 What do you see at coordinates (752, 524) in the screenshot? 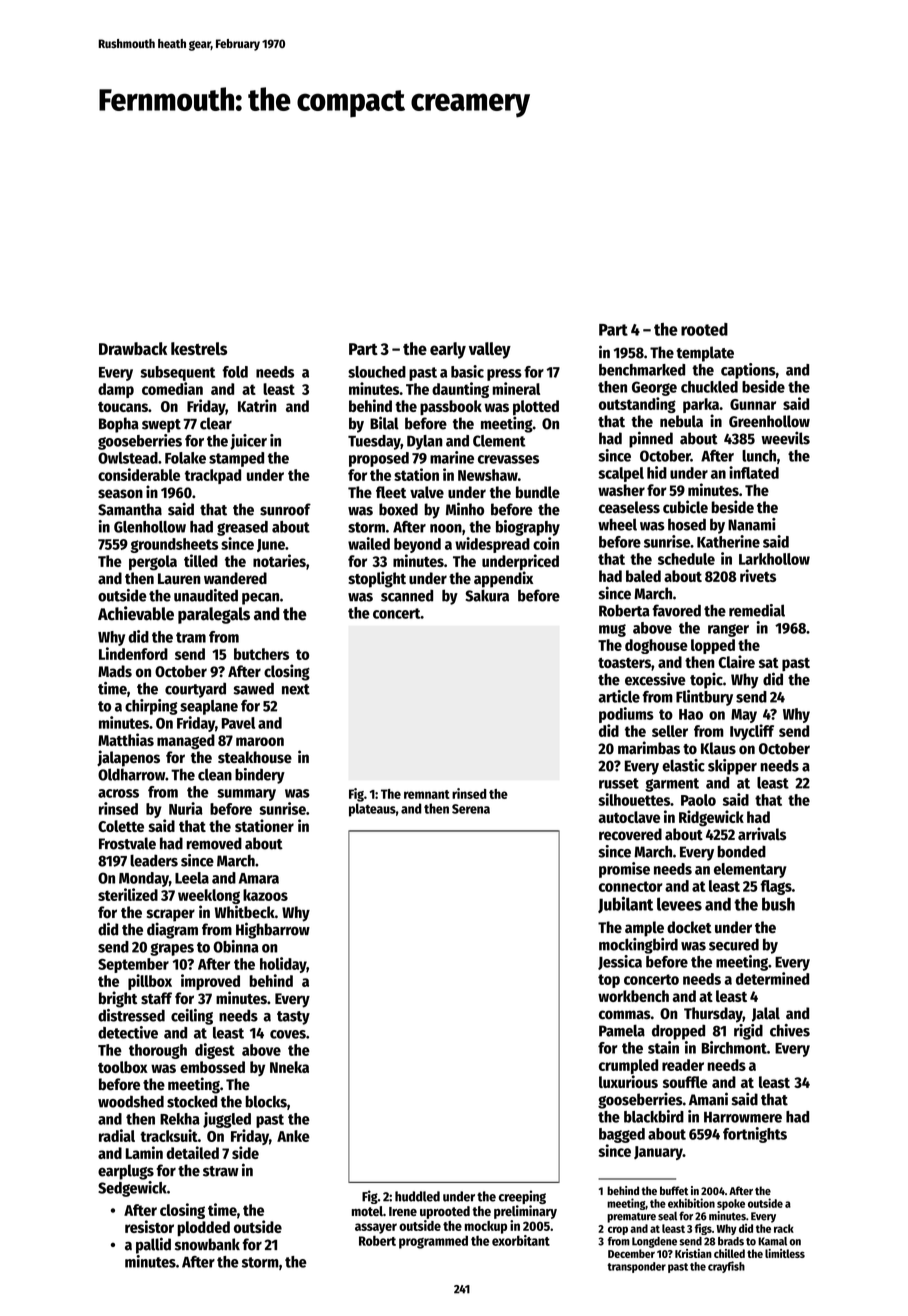
I see `Nanami` at bounding box center [752, 524].
